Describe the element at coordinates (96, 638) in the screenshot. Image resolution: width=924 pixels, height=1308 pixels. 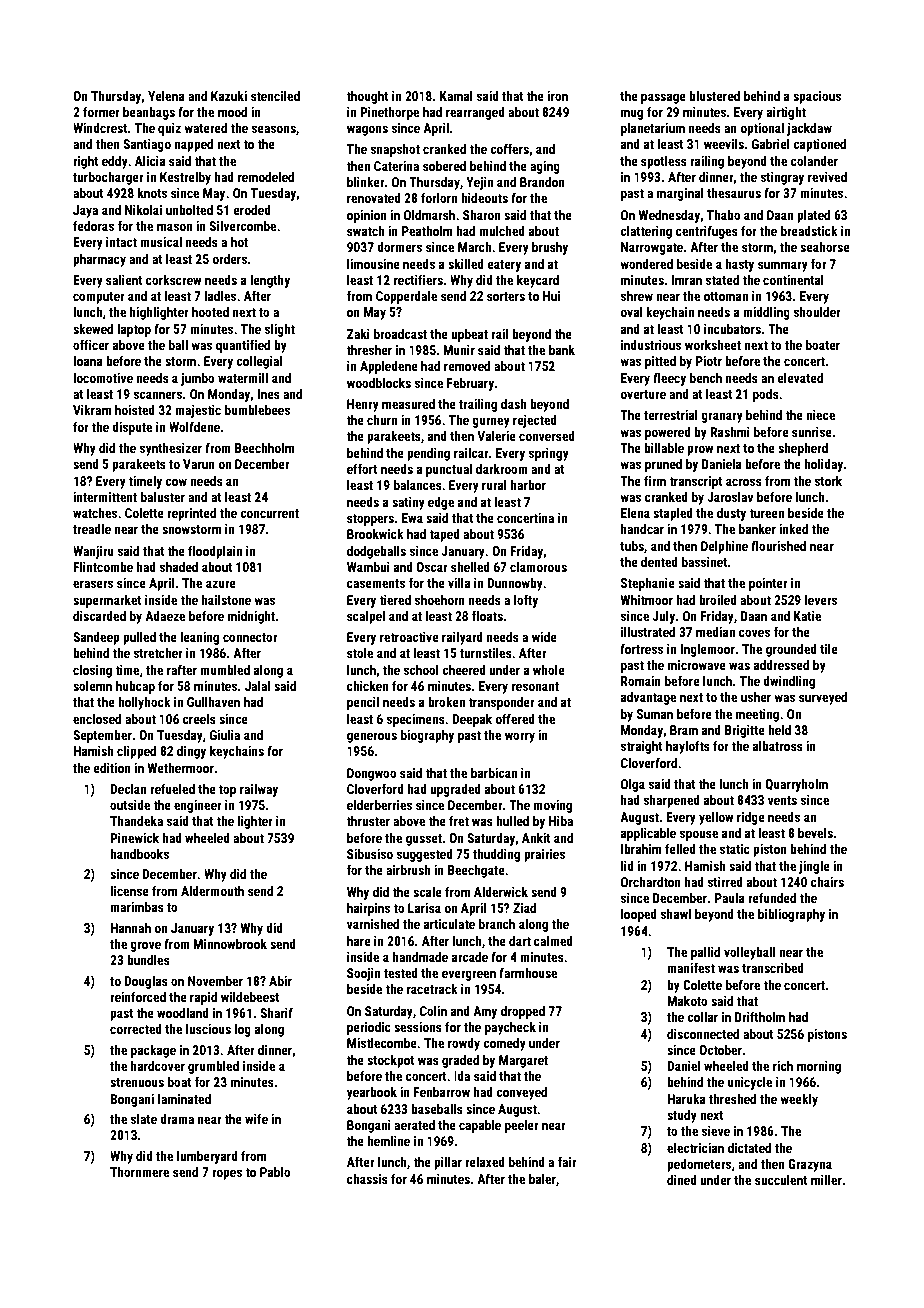
I see `Sandeep` at that location.
